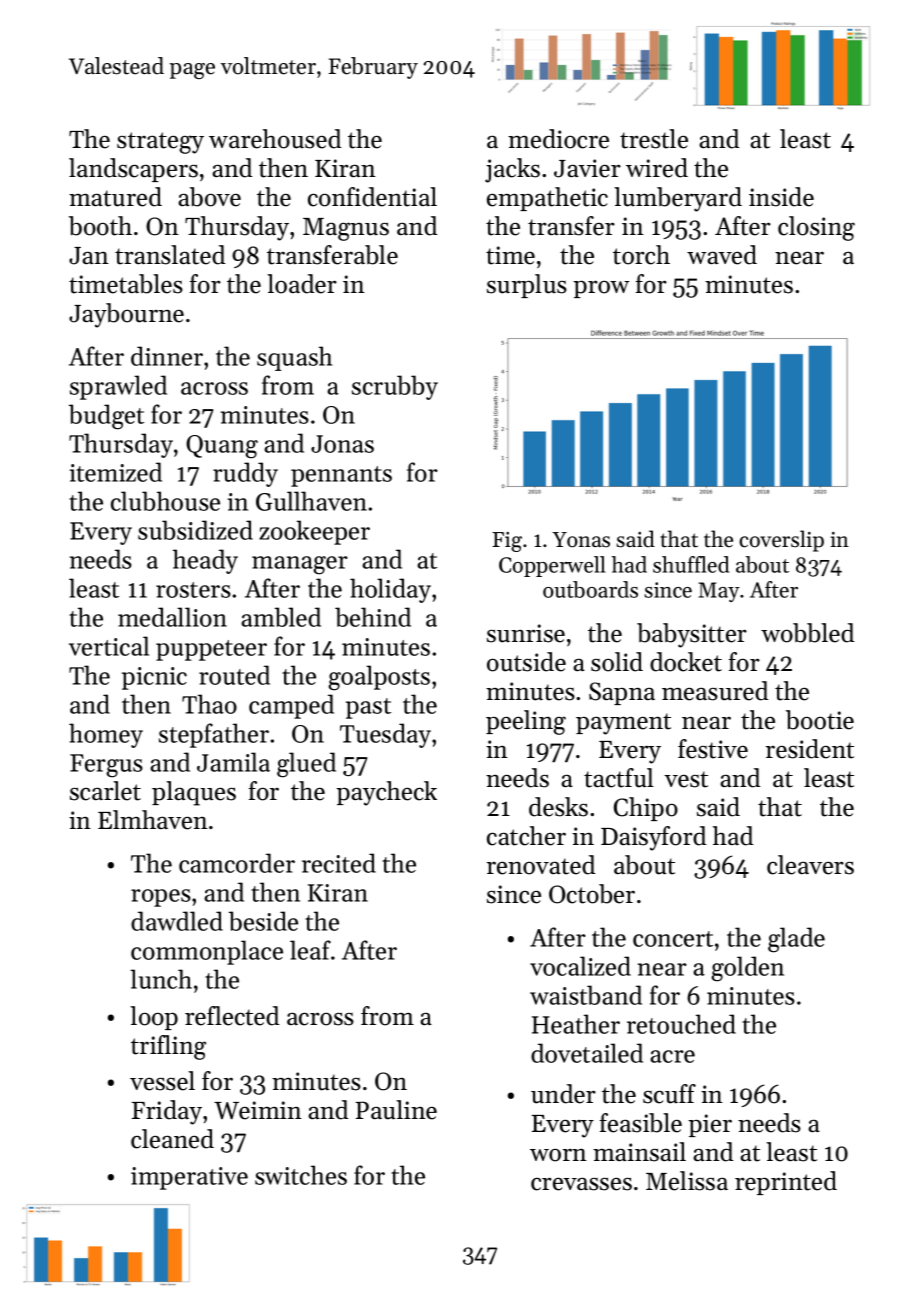 Image resolution: width=924 pixels, height=1311 pixels. I want to click on empathetic, so click(547, 199).
